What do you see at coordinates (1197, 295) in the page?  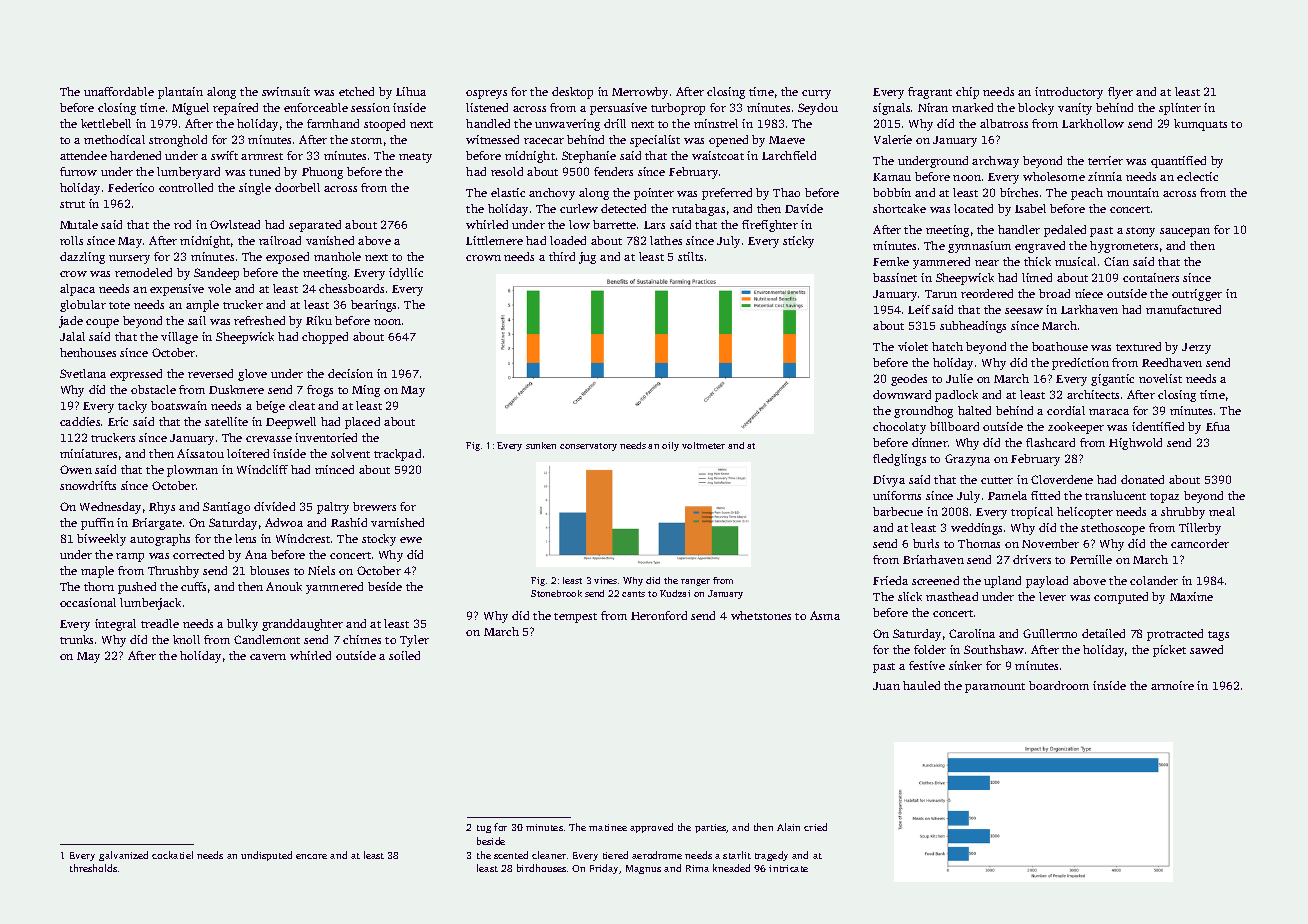 I see `outrigger` at bounding box center [1197, 295].
